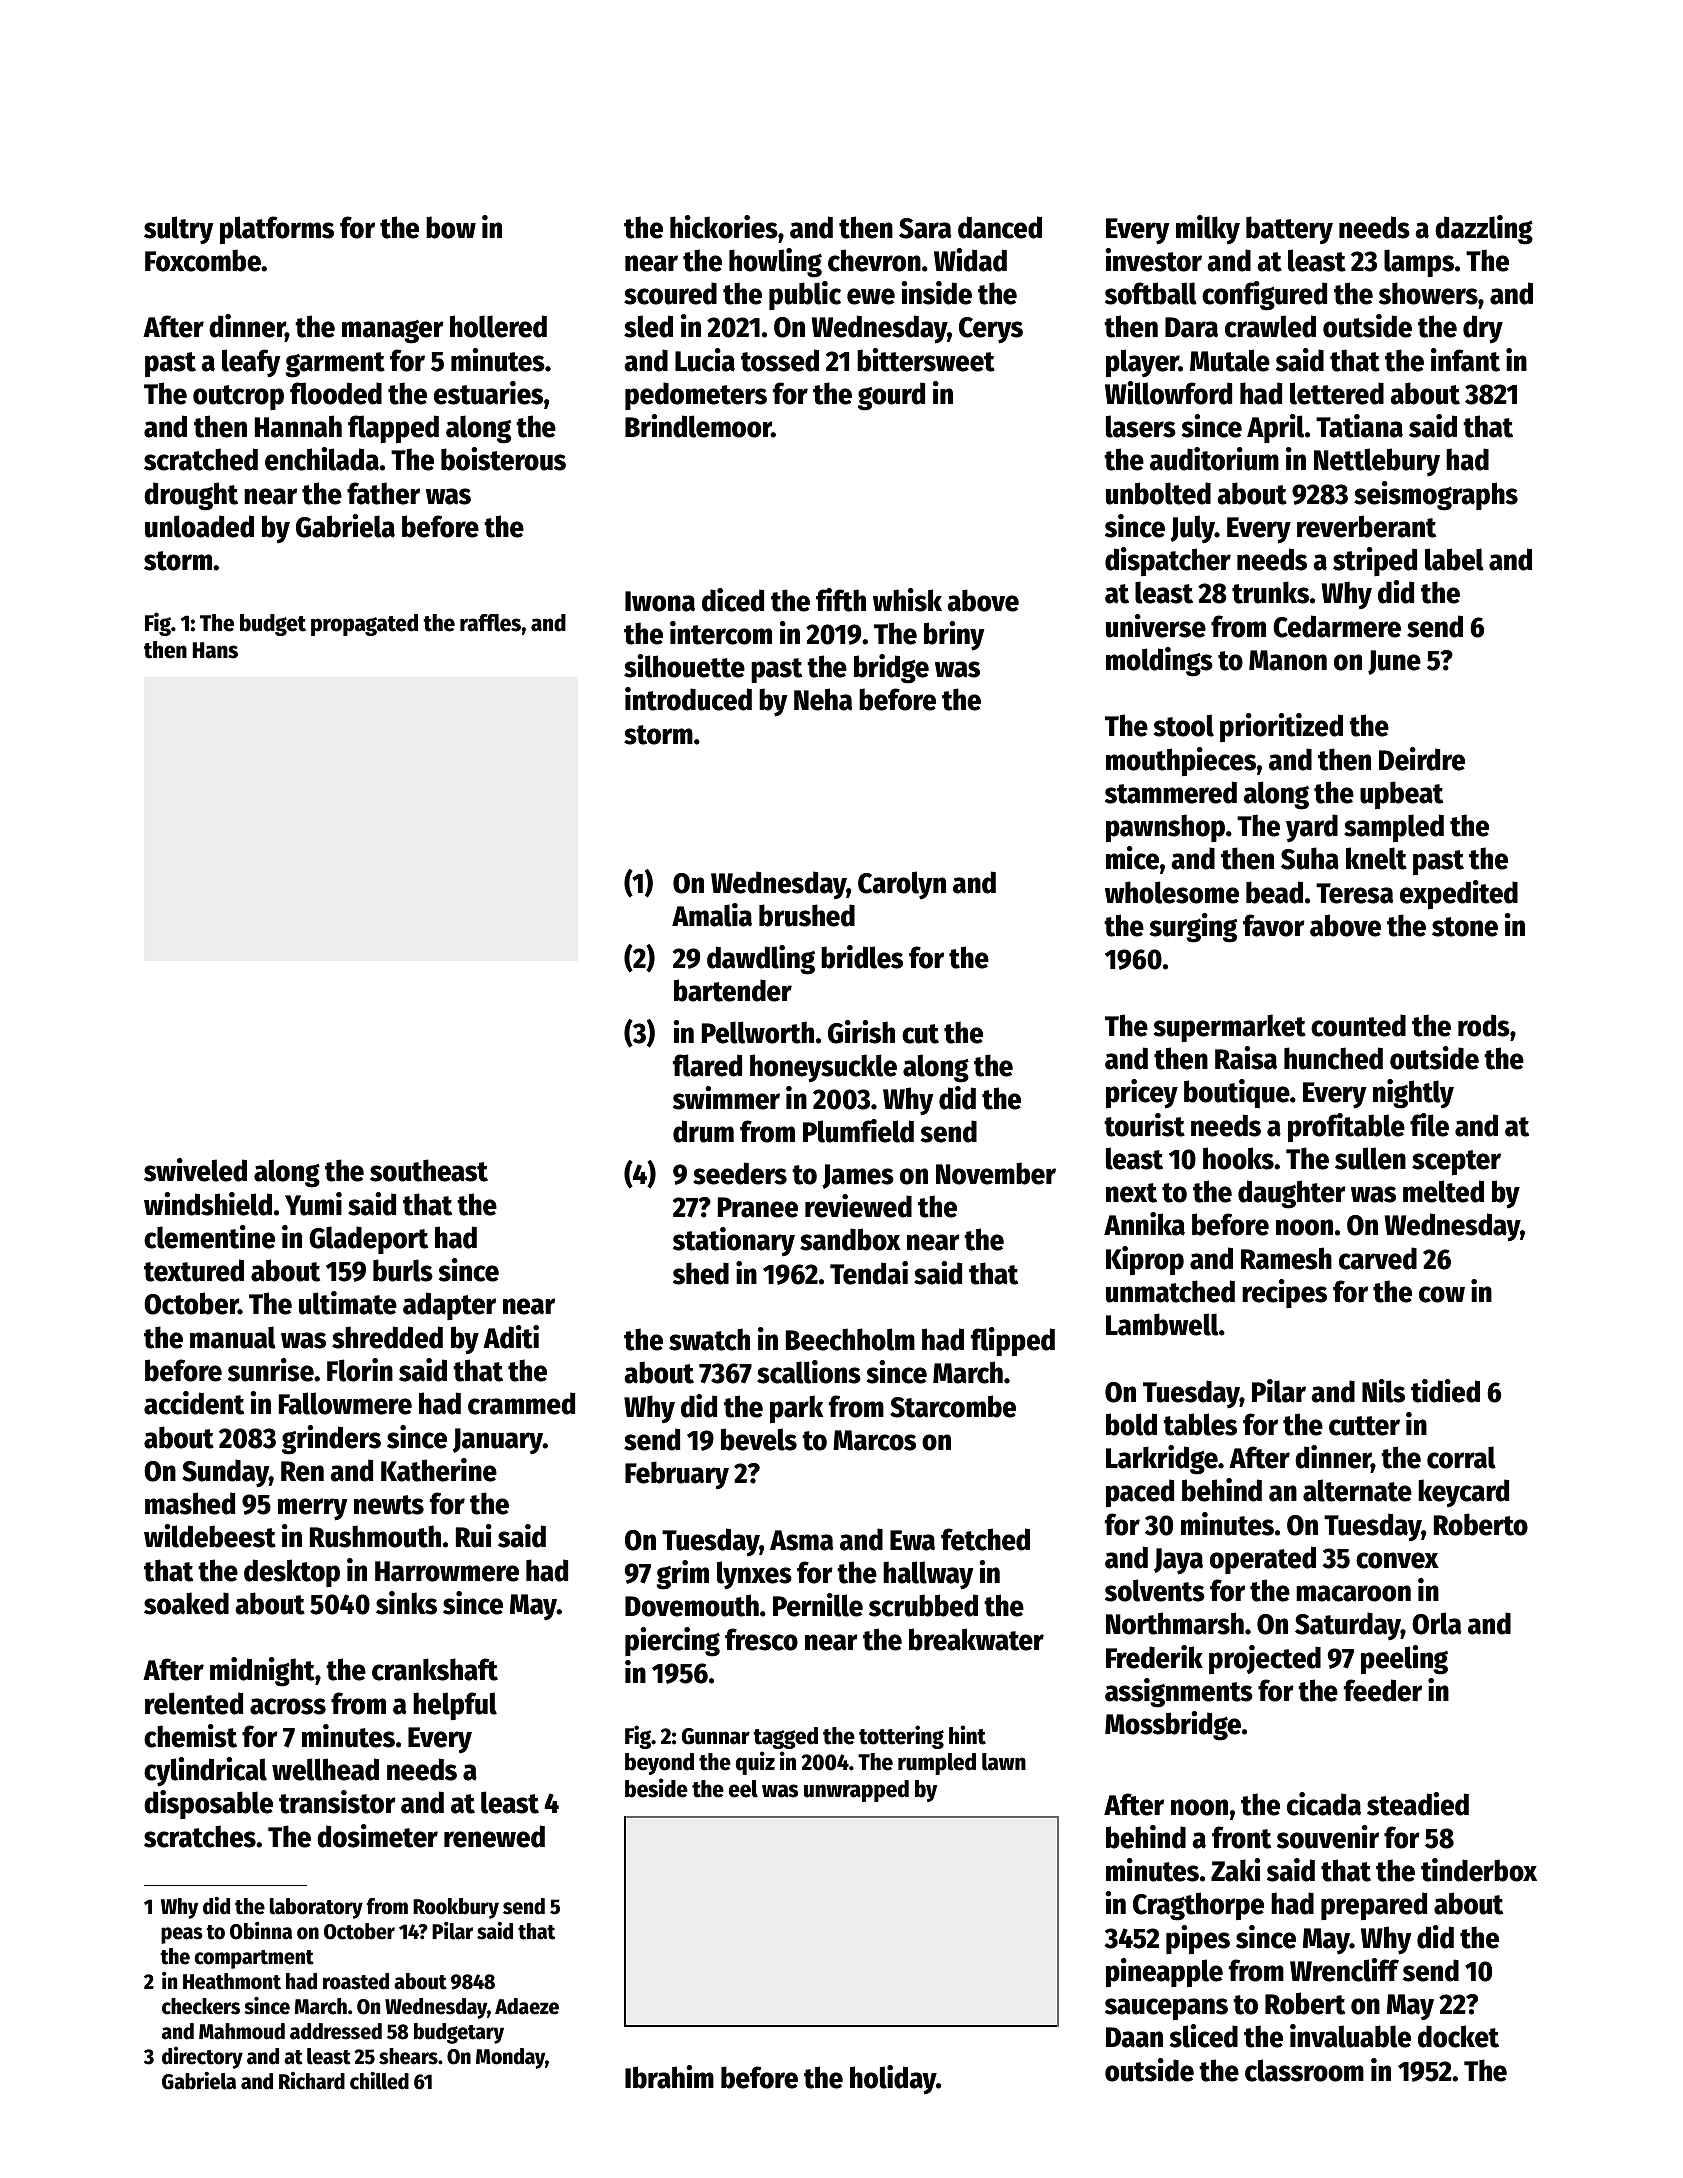  I want to click on swiveled, so click(195, 1170).
